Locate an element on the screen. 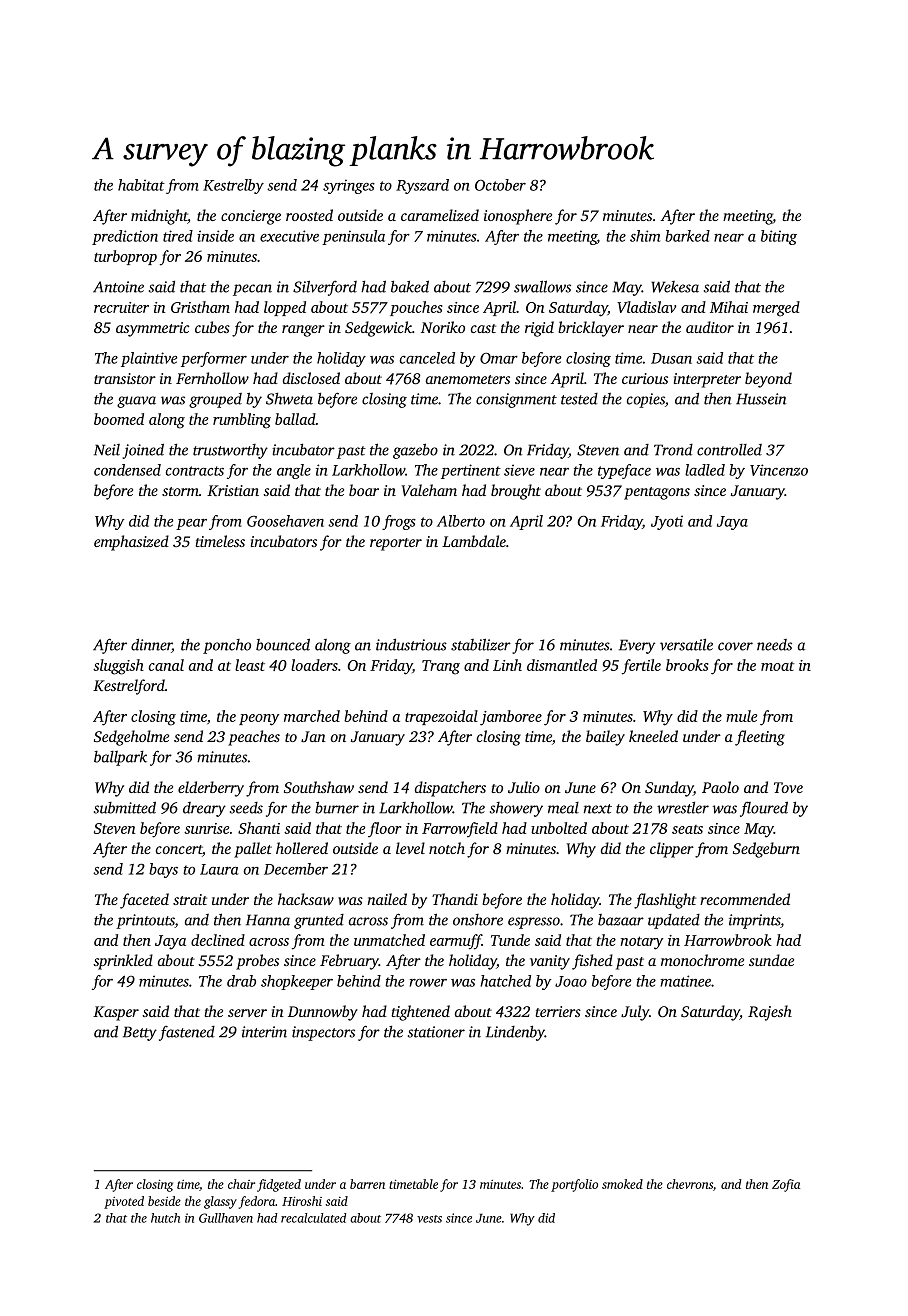 This screenshot has height=1316, width=908. portfolio is located at coordinates (574, 1185).
